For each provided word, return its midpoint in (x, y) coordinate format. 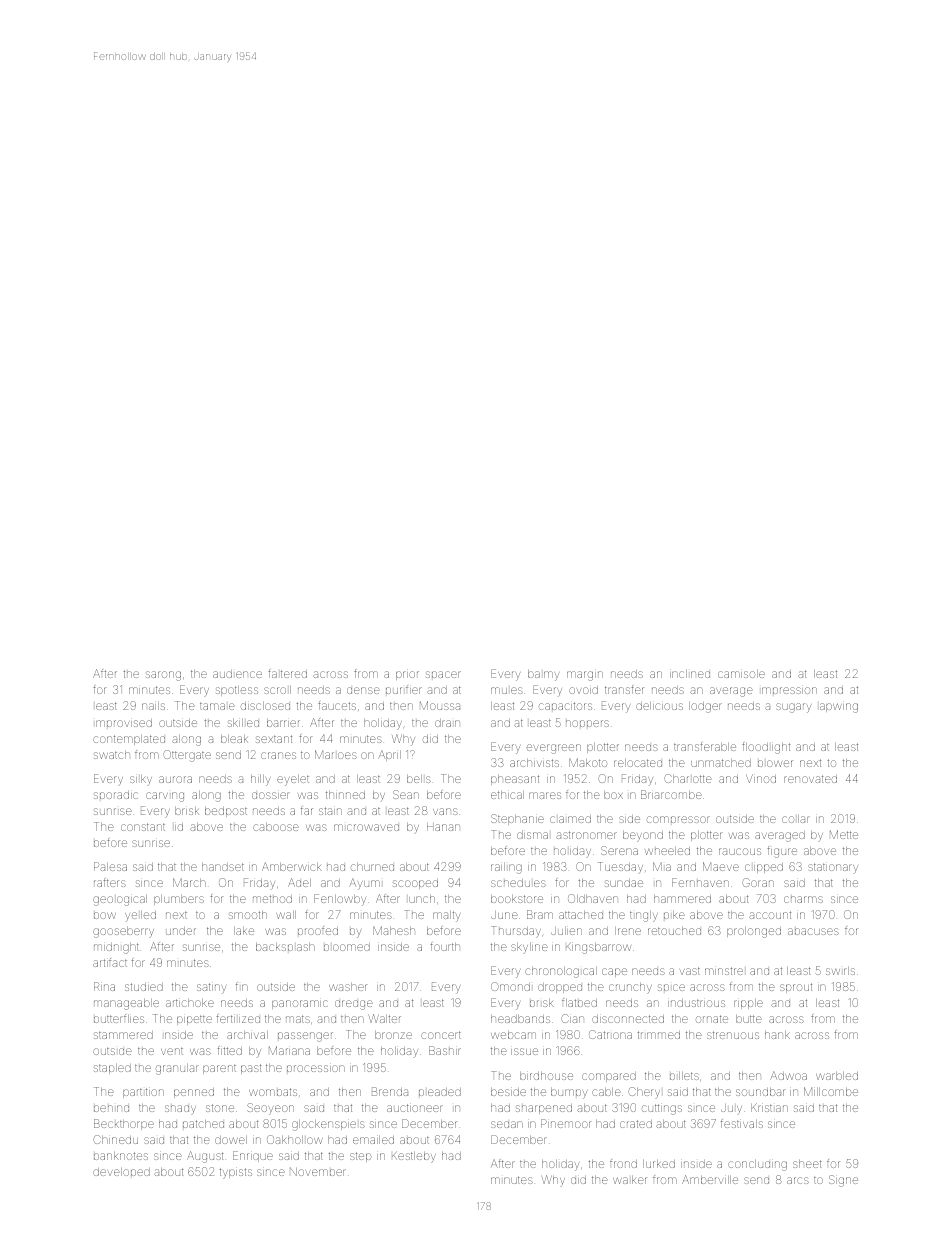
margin (585, 676)
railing (506, 868)
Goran (758, 882)
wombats (273, 1092)
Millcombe (831, 1091)
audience (237, 674)
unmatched (721, 763)
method (272, 899)
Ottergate (187, 756)
